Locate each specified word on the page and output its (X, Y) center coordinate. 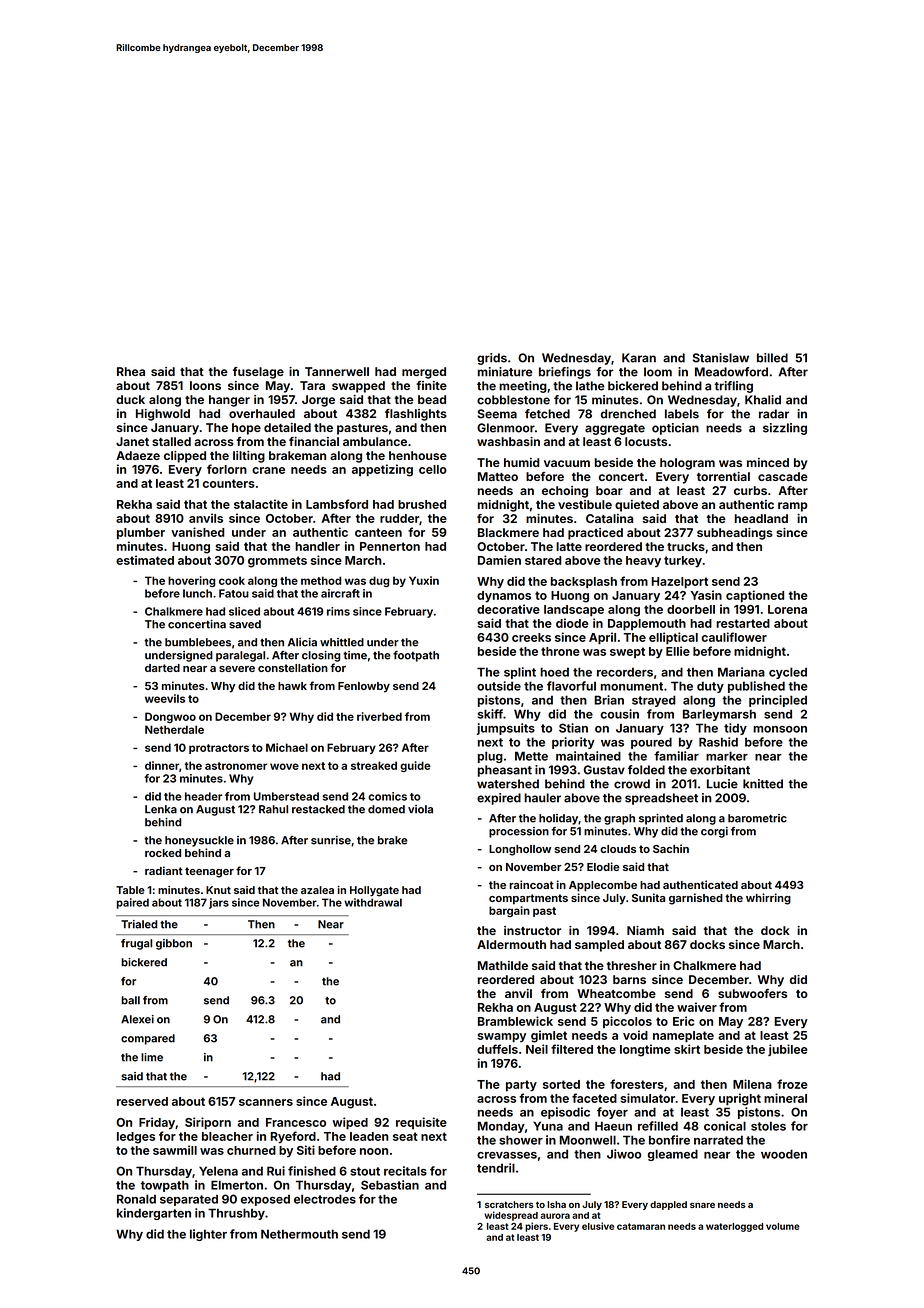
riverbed (379, 716)
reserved (142, 1101)
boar (609, 490)
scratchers (509, 1204)
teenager (209, 872)
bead (432, 399)
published (756, 687)
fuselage (258, 373)
